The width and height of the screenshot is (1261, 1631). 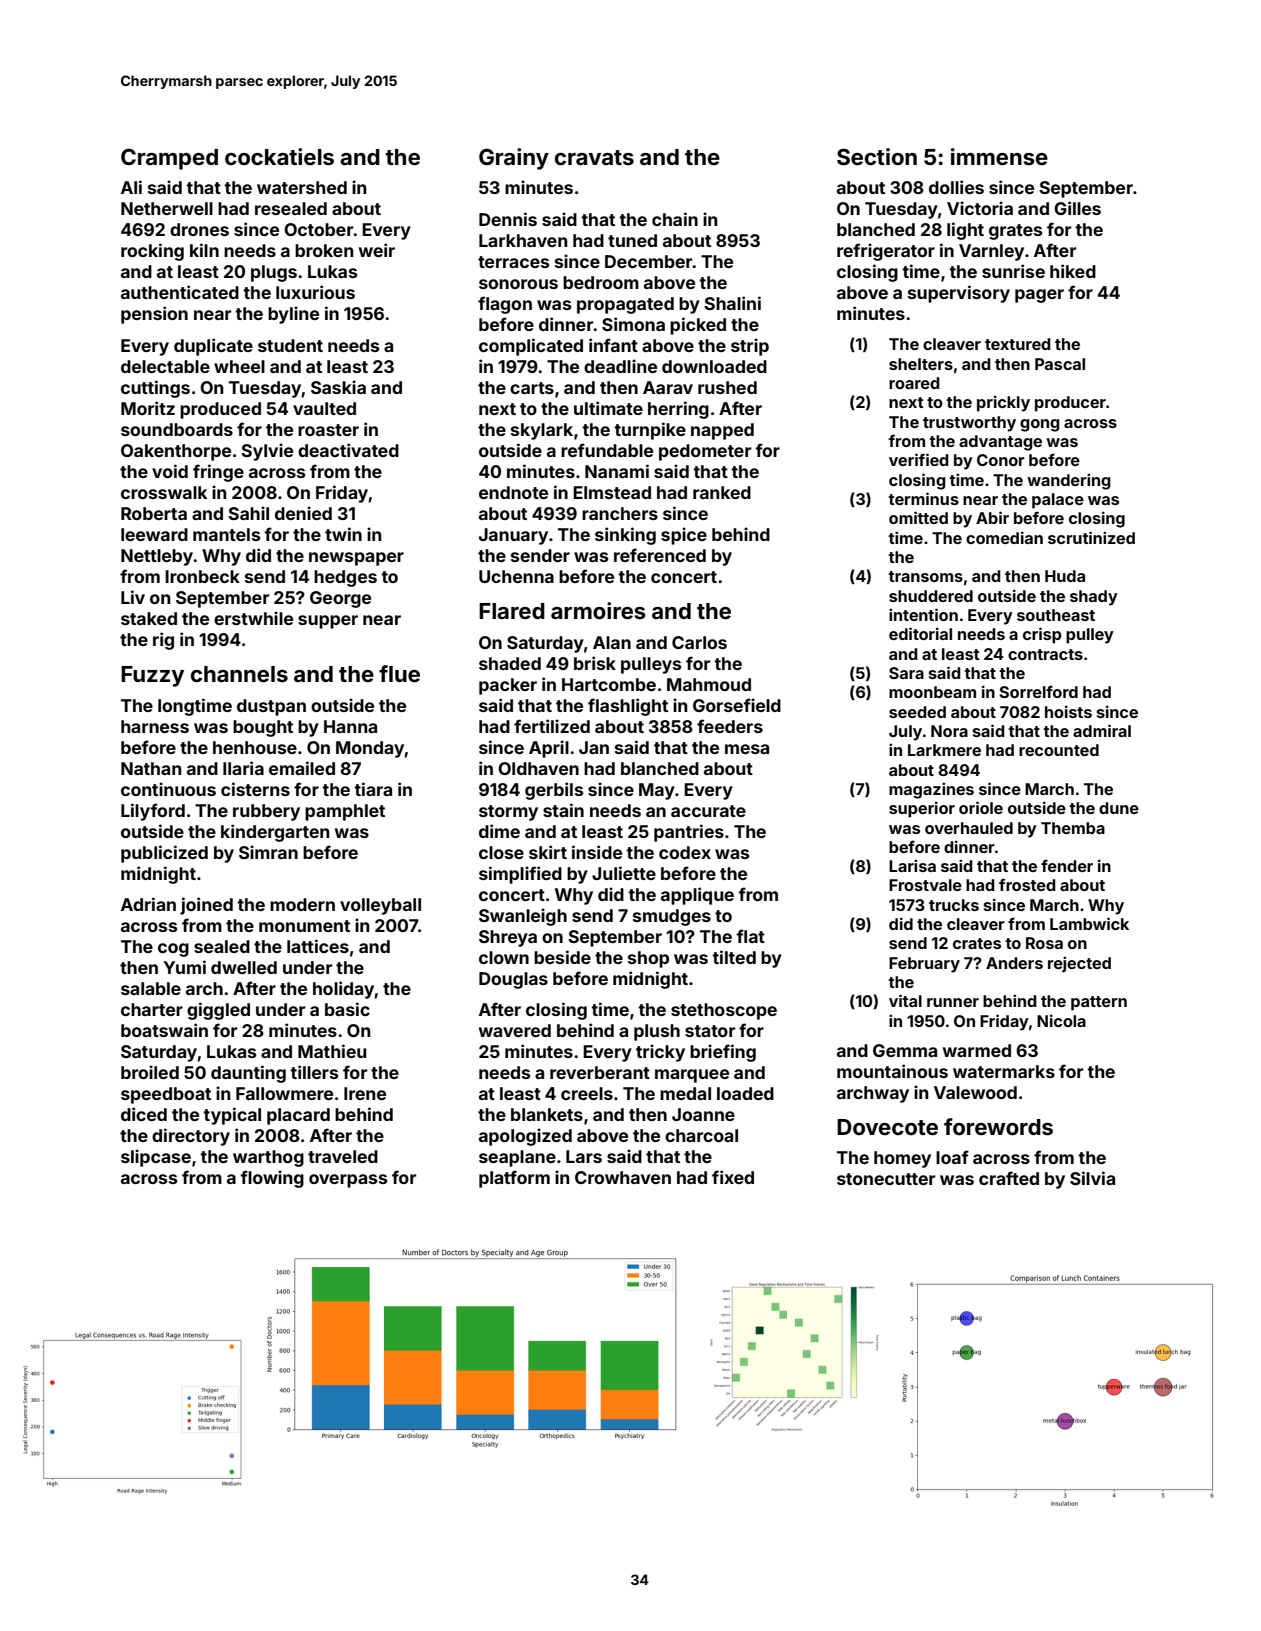 What do you see at coordinates (594, 157) in the screenshot?
I see `cravats` at bounding box center [594, 157].
